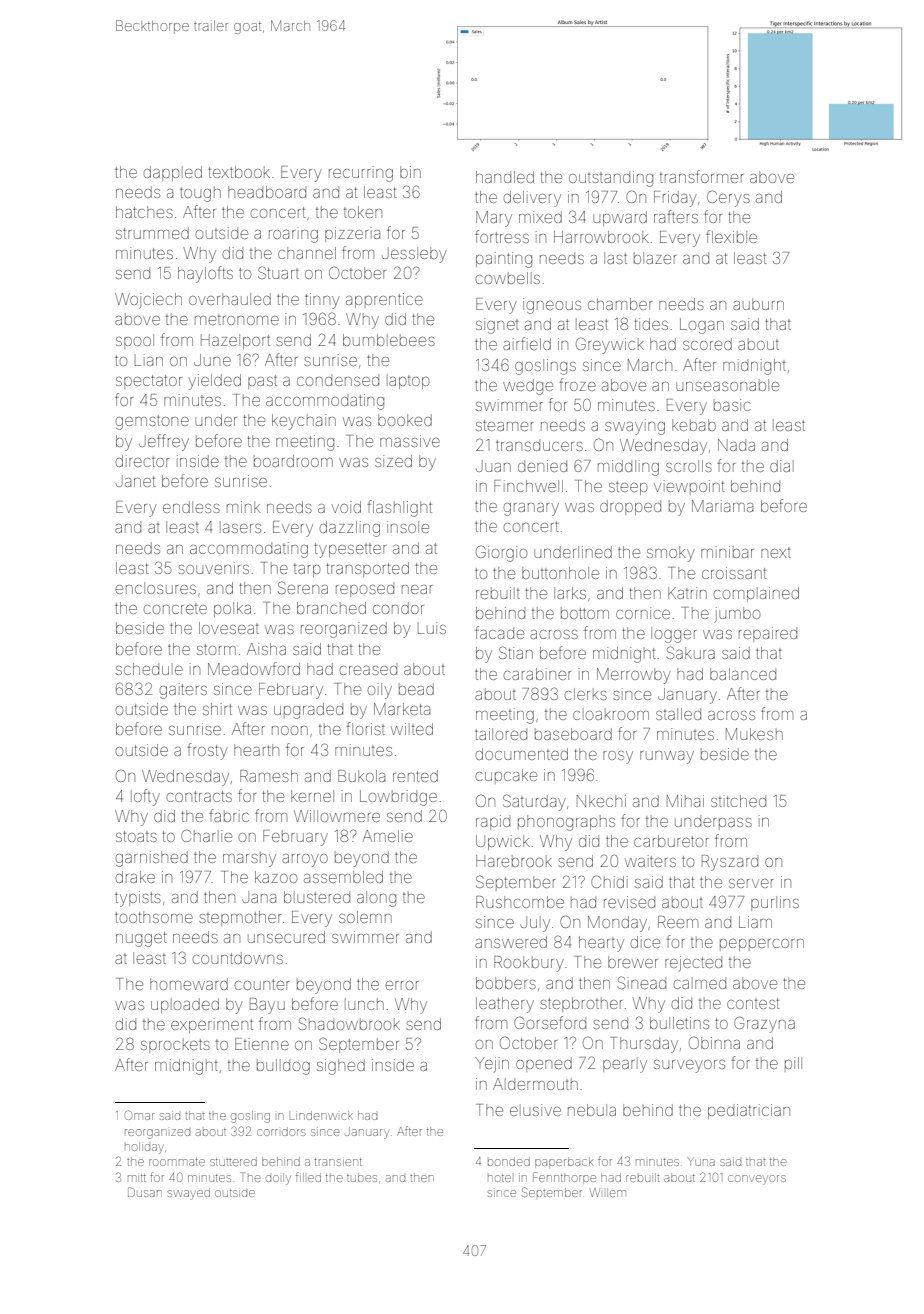 The image size is (924, 1314). Describe the element at coordinates (635, 427) in the document. I see `swaying` at that location.
